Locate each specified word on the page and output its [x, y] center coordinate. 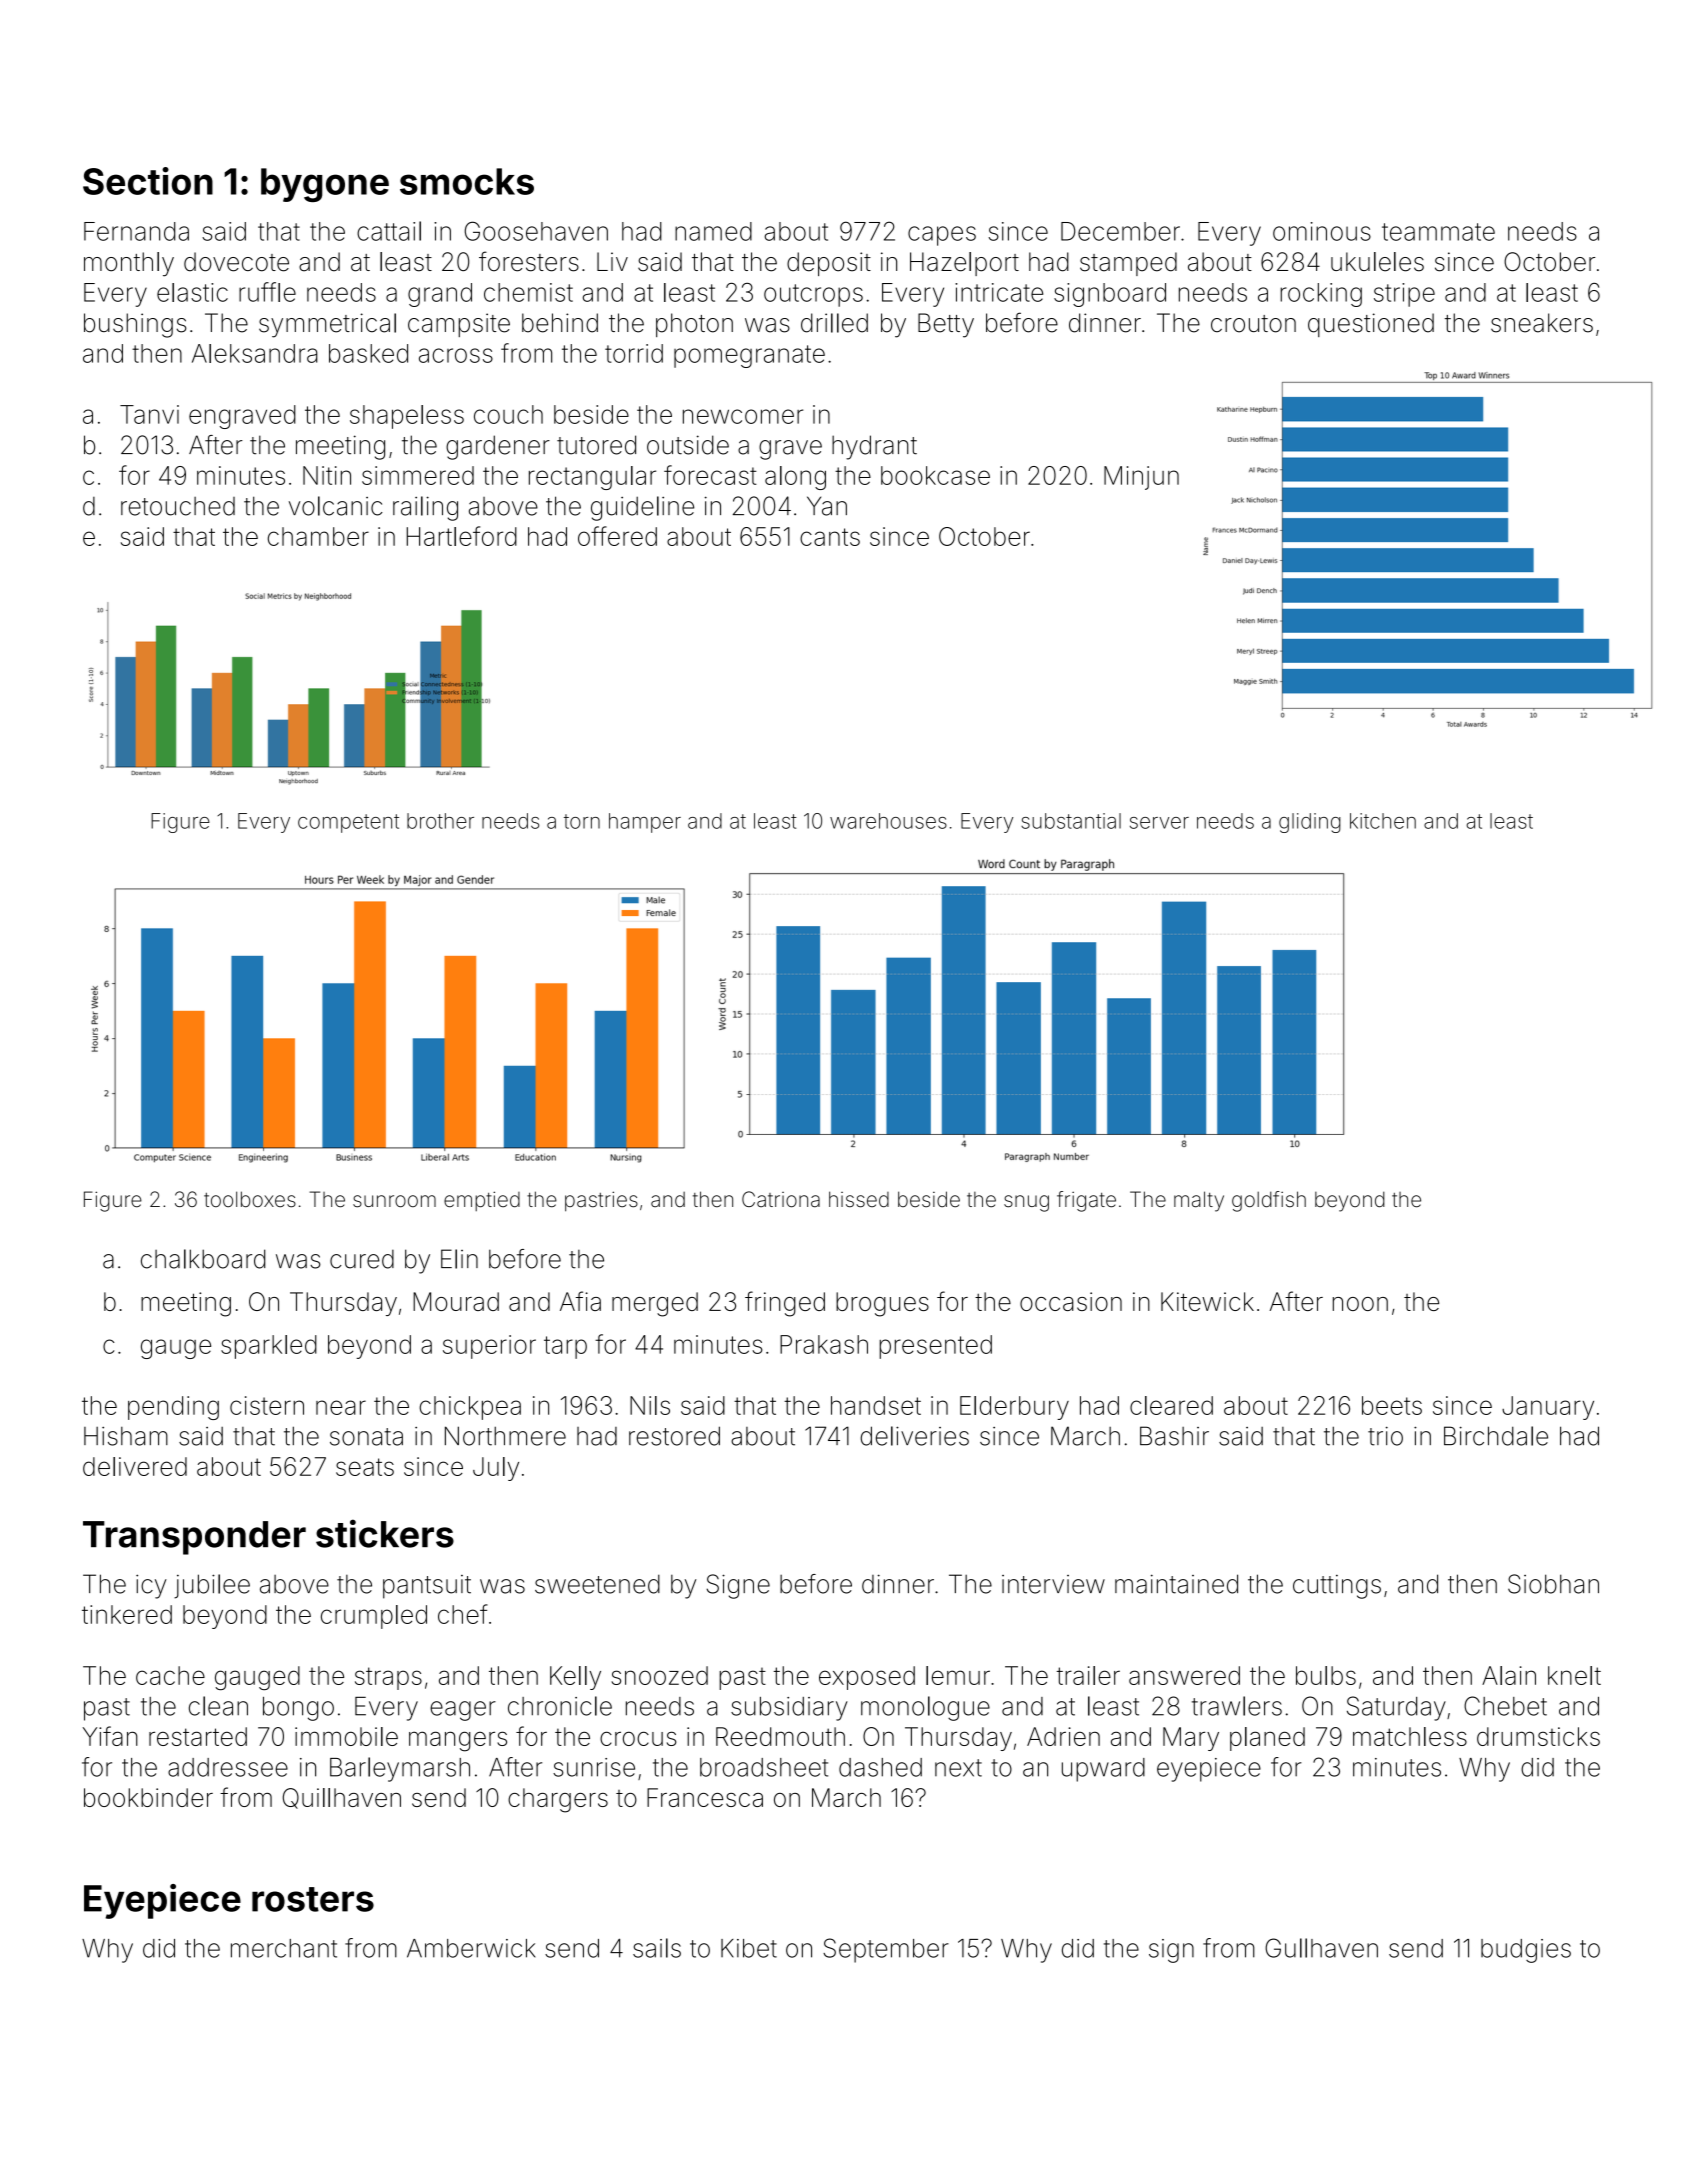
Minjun [1141, 478]
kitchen [1383, 821]
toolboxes [250, 1199]
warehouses [888, 821]
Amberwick [471, 1948]
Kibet [749, 1948]
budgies [1526, 1951]
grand [440, 295]
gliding [1310, 823]
